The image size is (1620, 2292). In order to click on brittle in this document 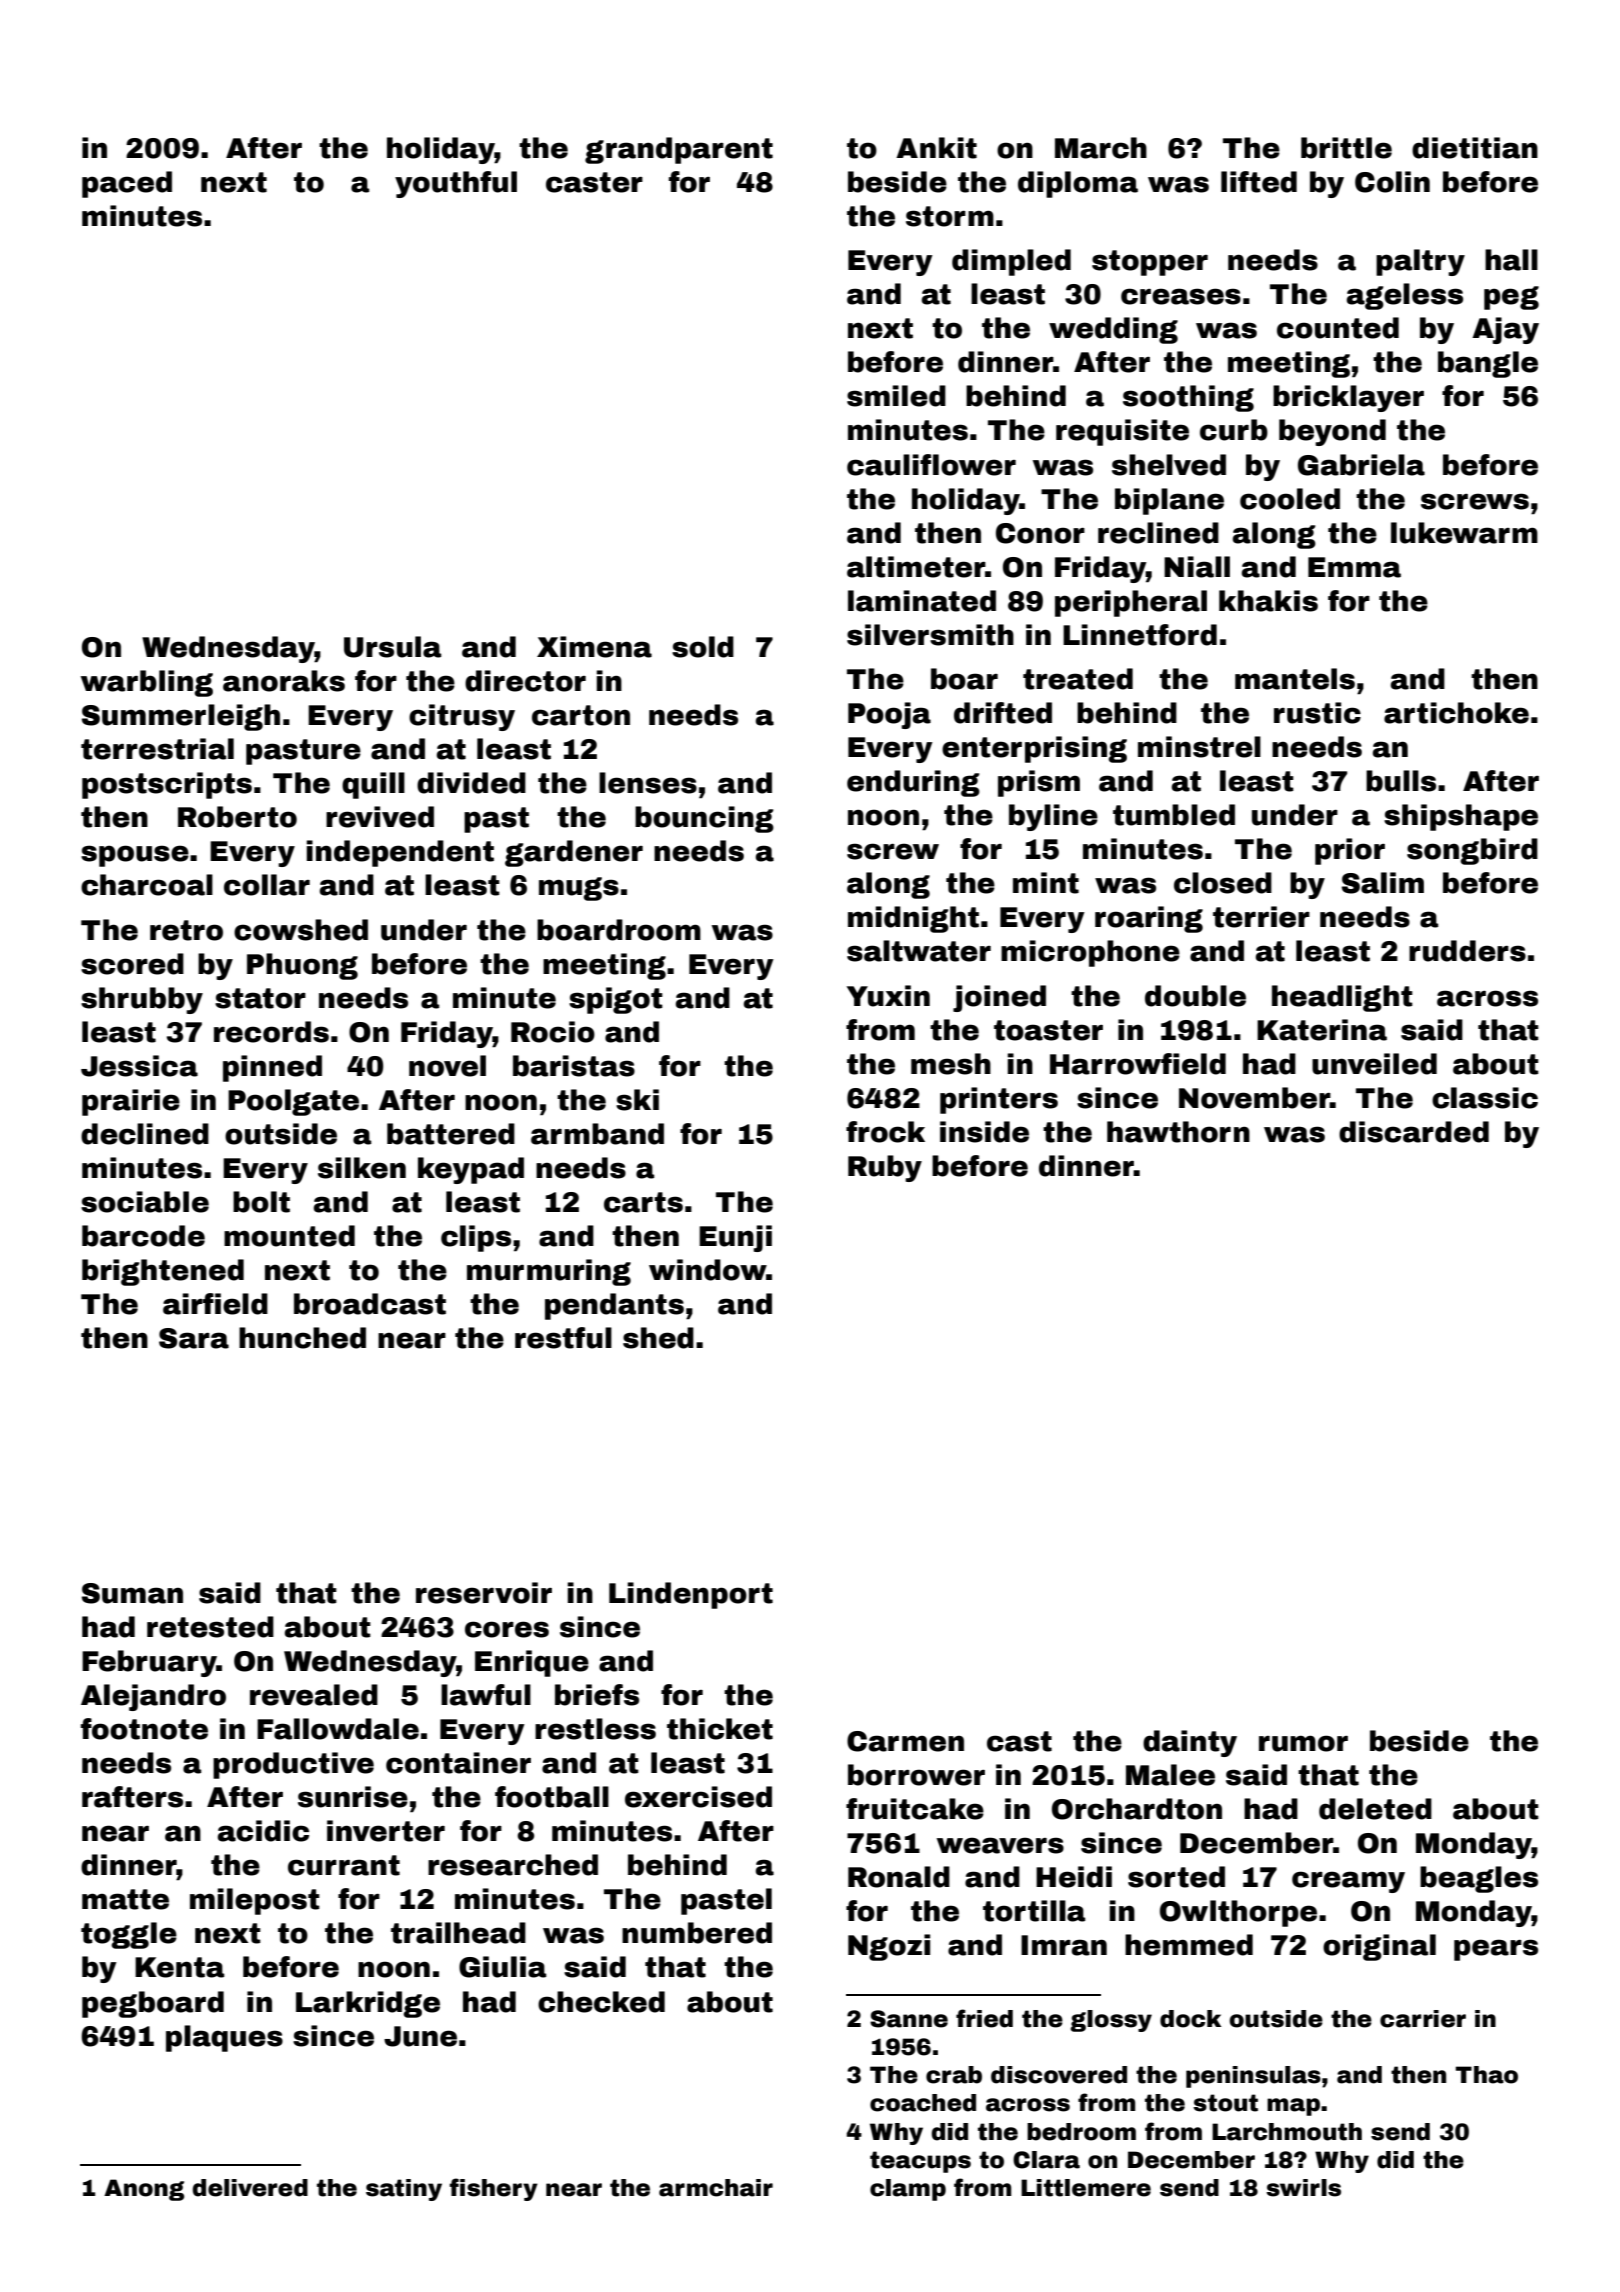, I will do `click(1346, 148)`.
